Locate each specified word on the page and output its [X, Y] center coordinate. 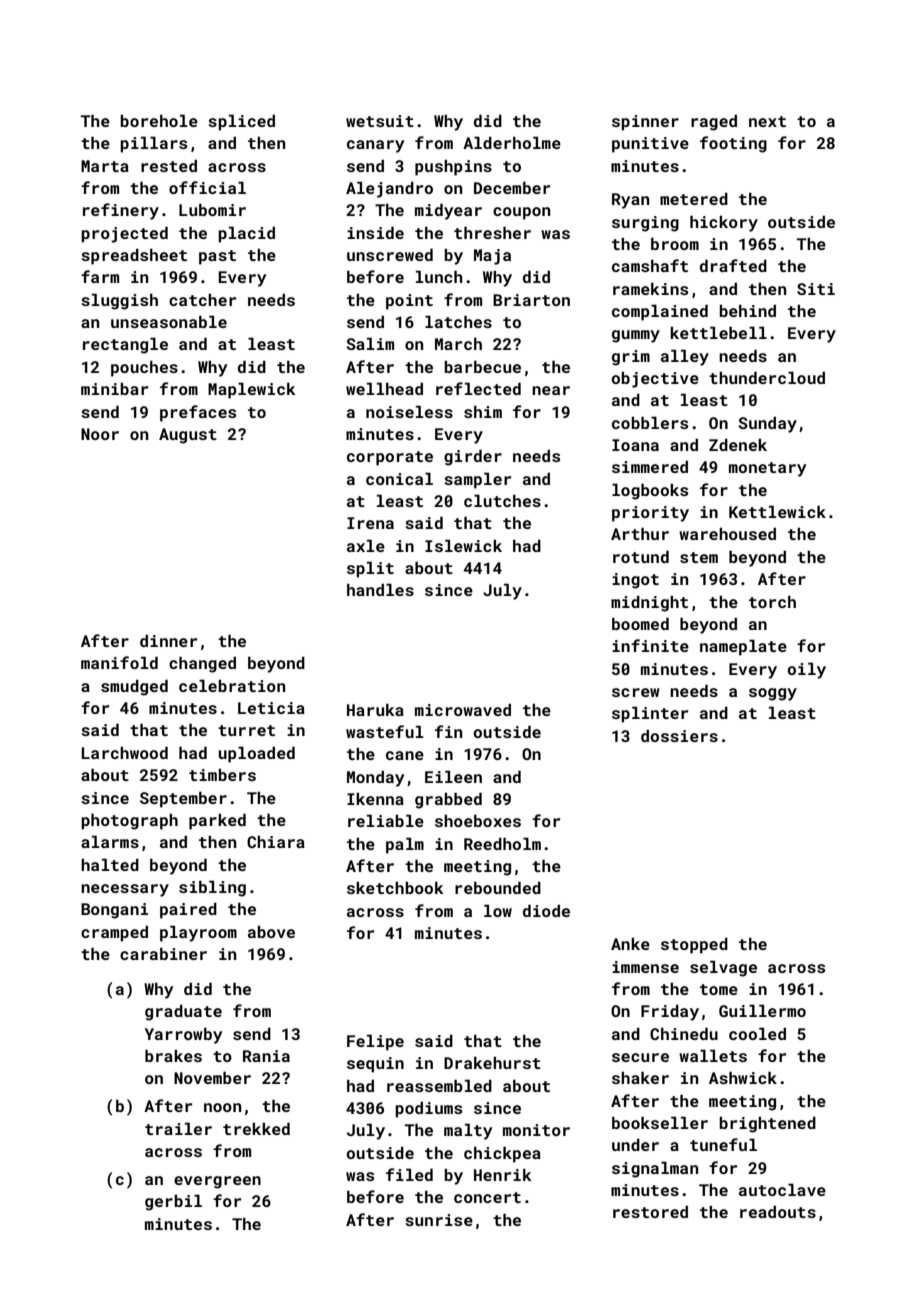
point [409, 302]
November [212, 1077]
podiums [428, 1109]
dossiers [679, 735]
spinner [645, 123]
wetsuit [380, 121]
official [207, 187]
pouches [144, 368]
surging [645, 224]
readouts [778, 1211]
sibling [212, 888]
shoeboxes [478, 820]
